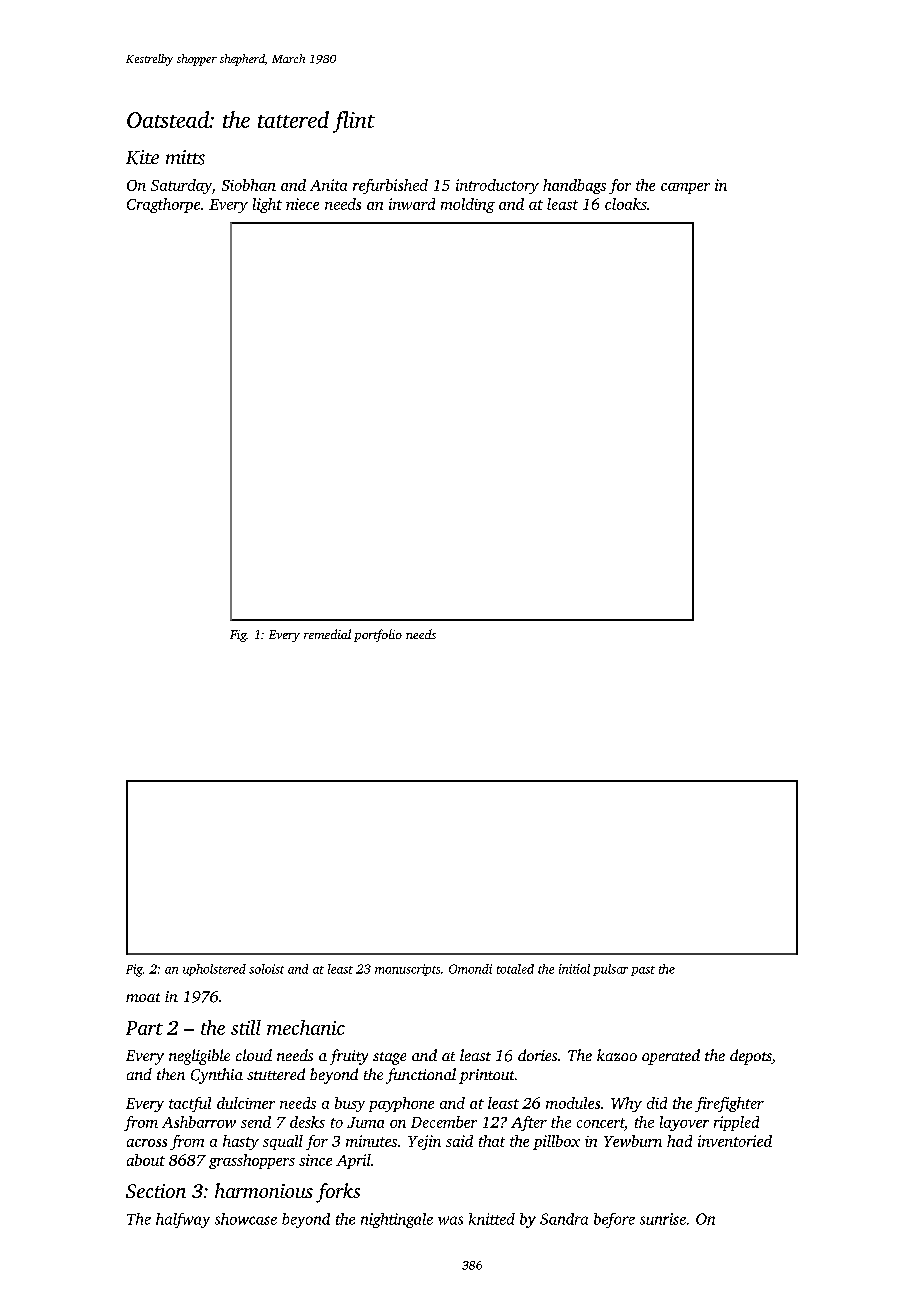 The width and height of the image is (924, 1314). I want to click on initial, so click(574, 969).
